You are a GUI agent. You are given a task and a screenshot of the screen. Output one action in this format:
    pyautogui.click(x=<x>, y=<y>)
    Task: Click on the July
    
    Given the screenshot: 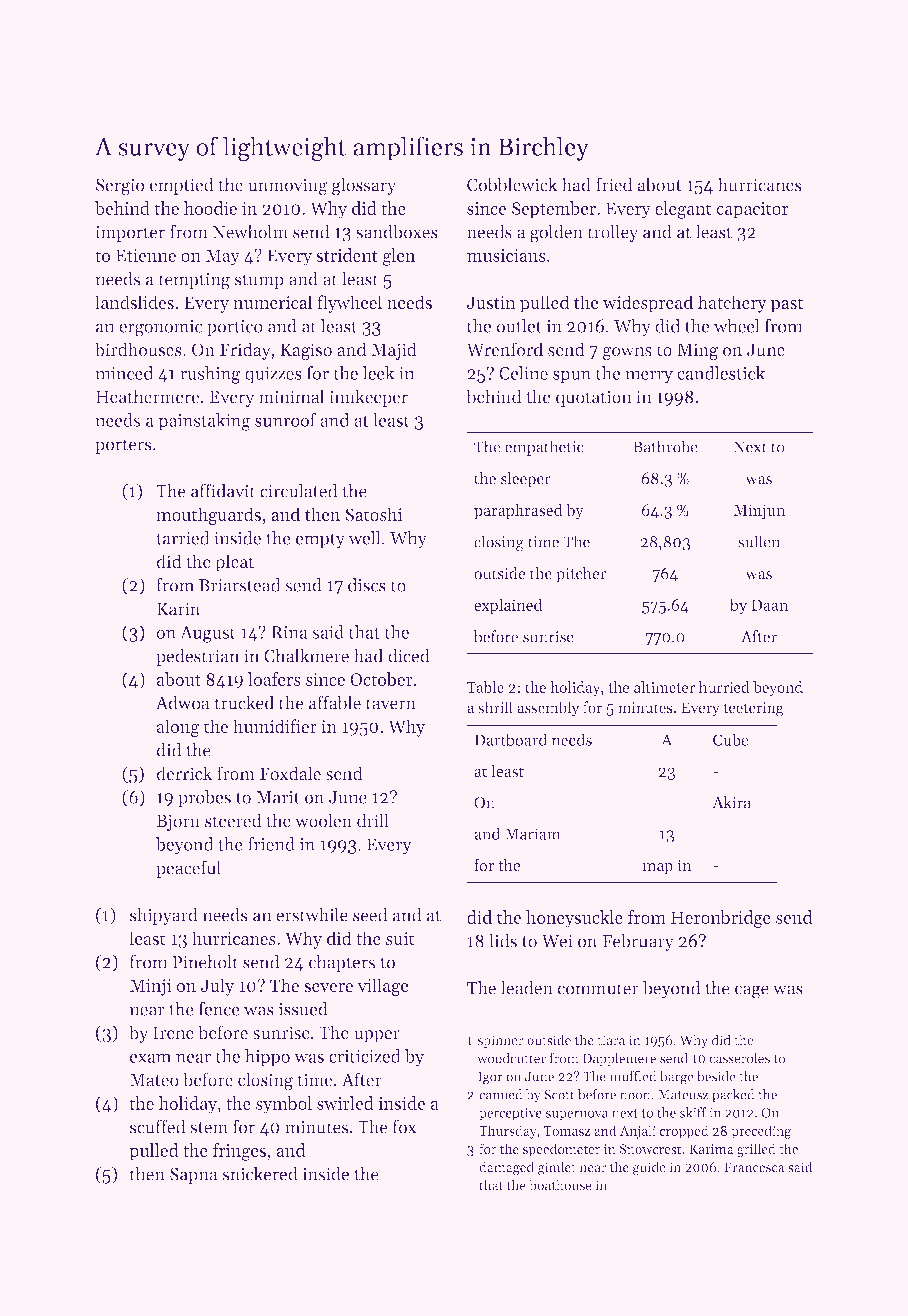 What is the action you would take?
    pyautogui.click(x=217, y=987)
